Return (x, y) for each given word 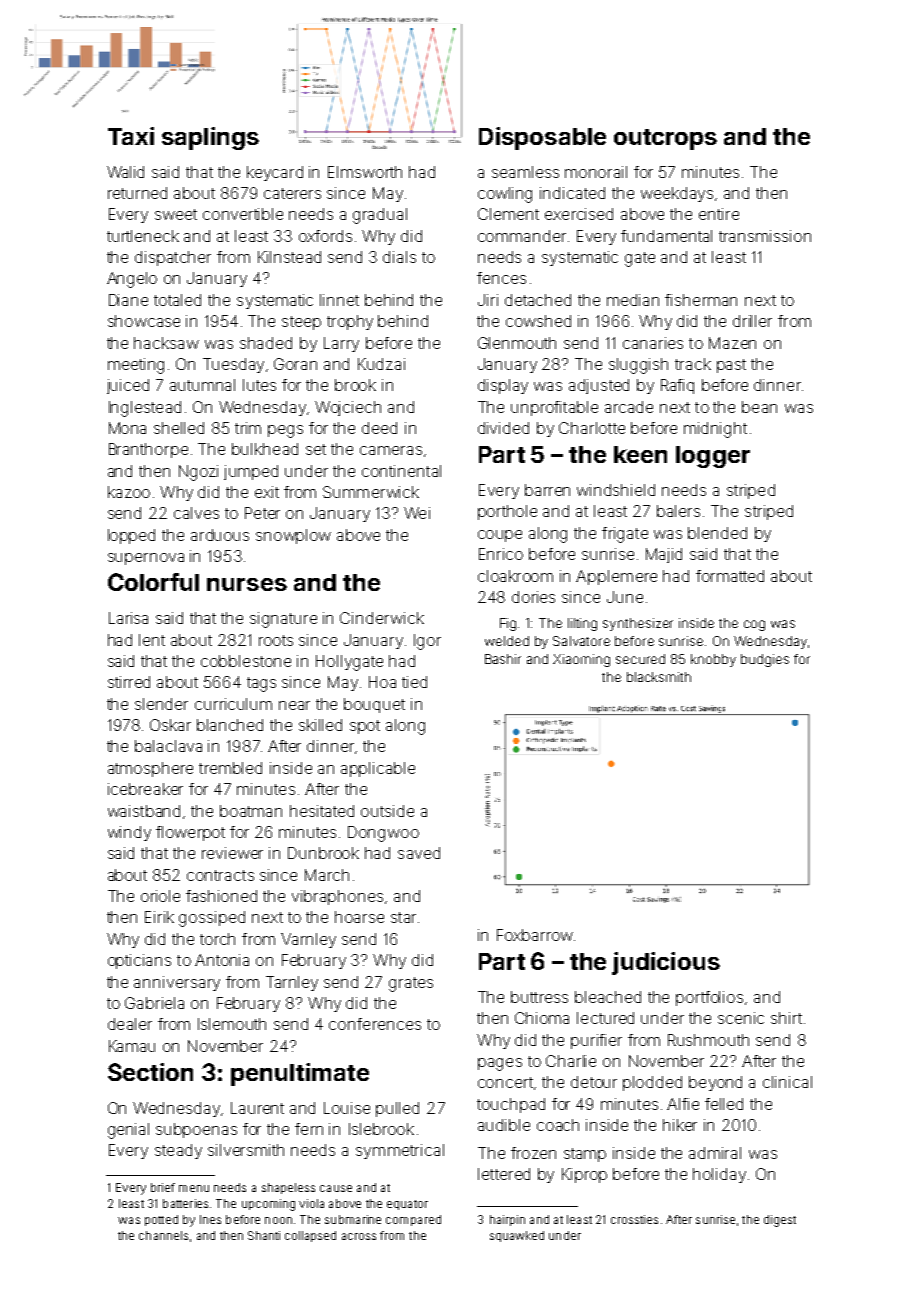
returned (137, 193)
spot (365, 727)
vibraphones (337, 897)
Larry (341, 344)
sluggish (638, 366)
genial (128, 1131)
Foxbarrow (535, 935)
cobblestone (246, 661)
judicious (666, 963)
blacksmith (659, 677)
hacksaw (166, 343)
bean (759, 407)
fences (501, 278)
